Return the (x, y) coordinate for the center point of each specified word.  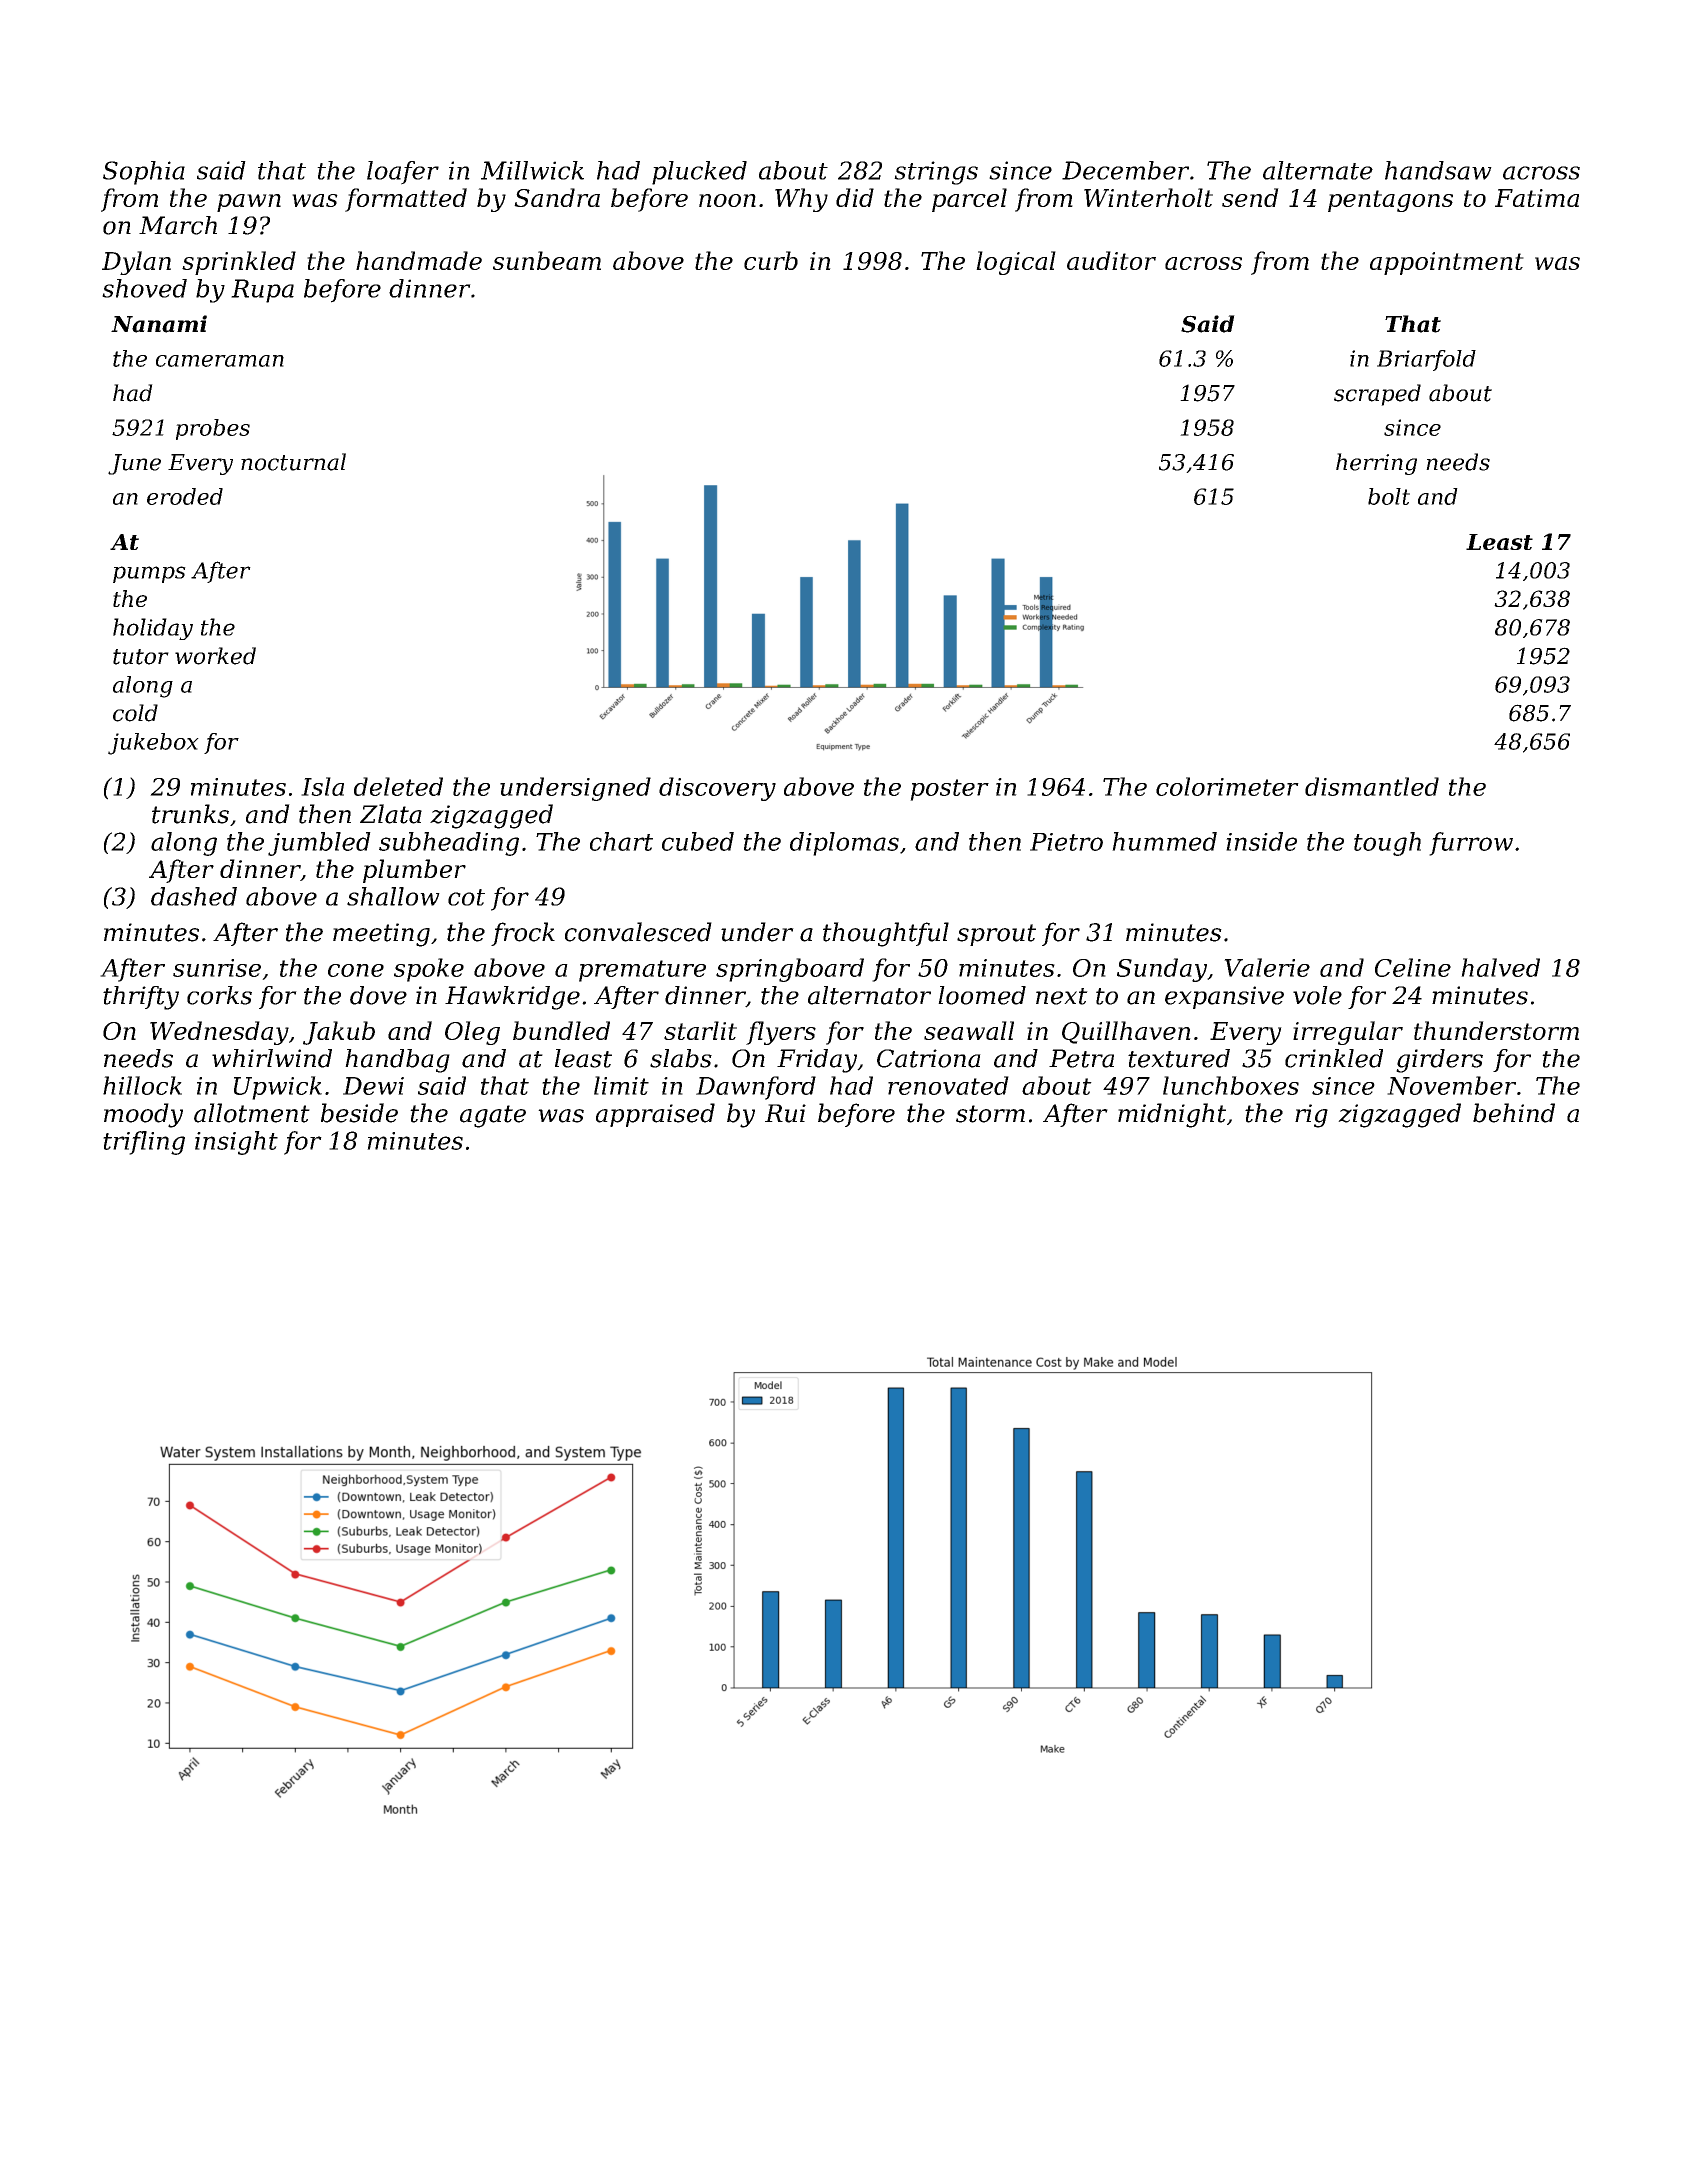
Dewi (373, 1086)
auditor (1111, 260)
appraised (655, 1115)
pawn (249, 203)
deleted (398, 786)
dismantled (1372, 786)
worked (215, 656)
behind (1514, 1113)
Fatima (1537, 198)
